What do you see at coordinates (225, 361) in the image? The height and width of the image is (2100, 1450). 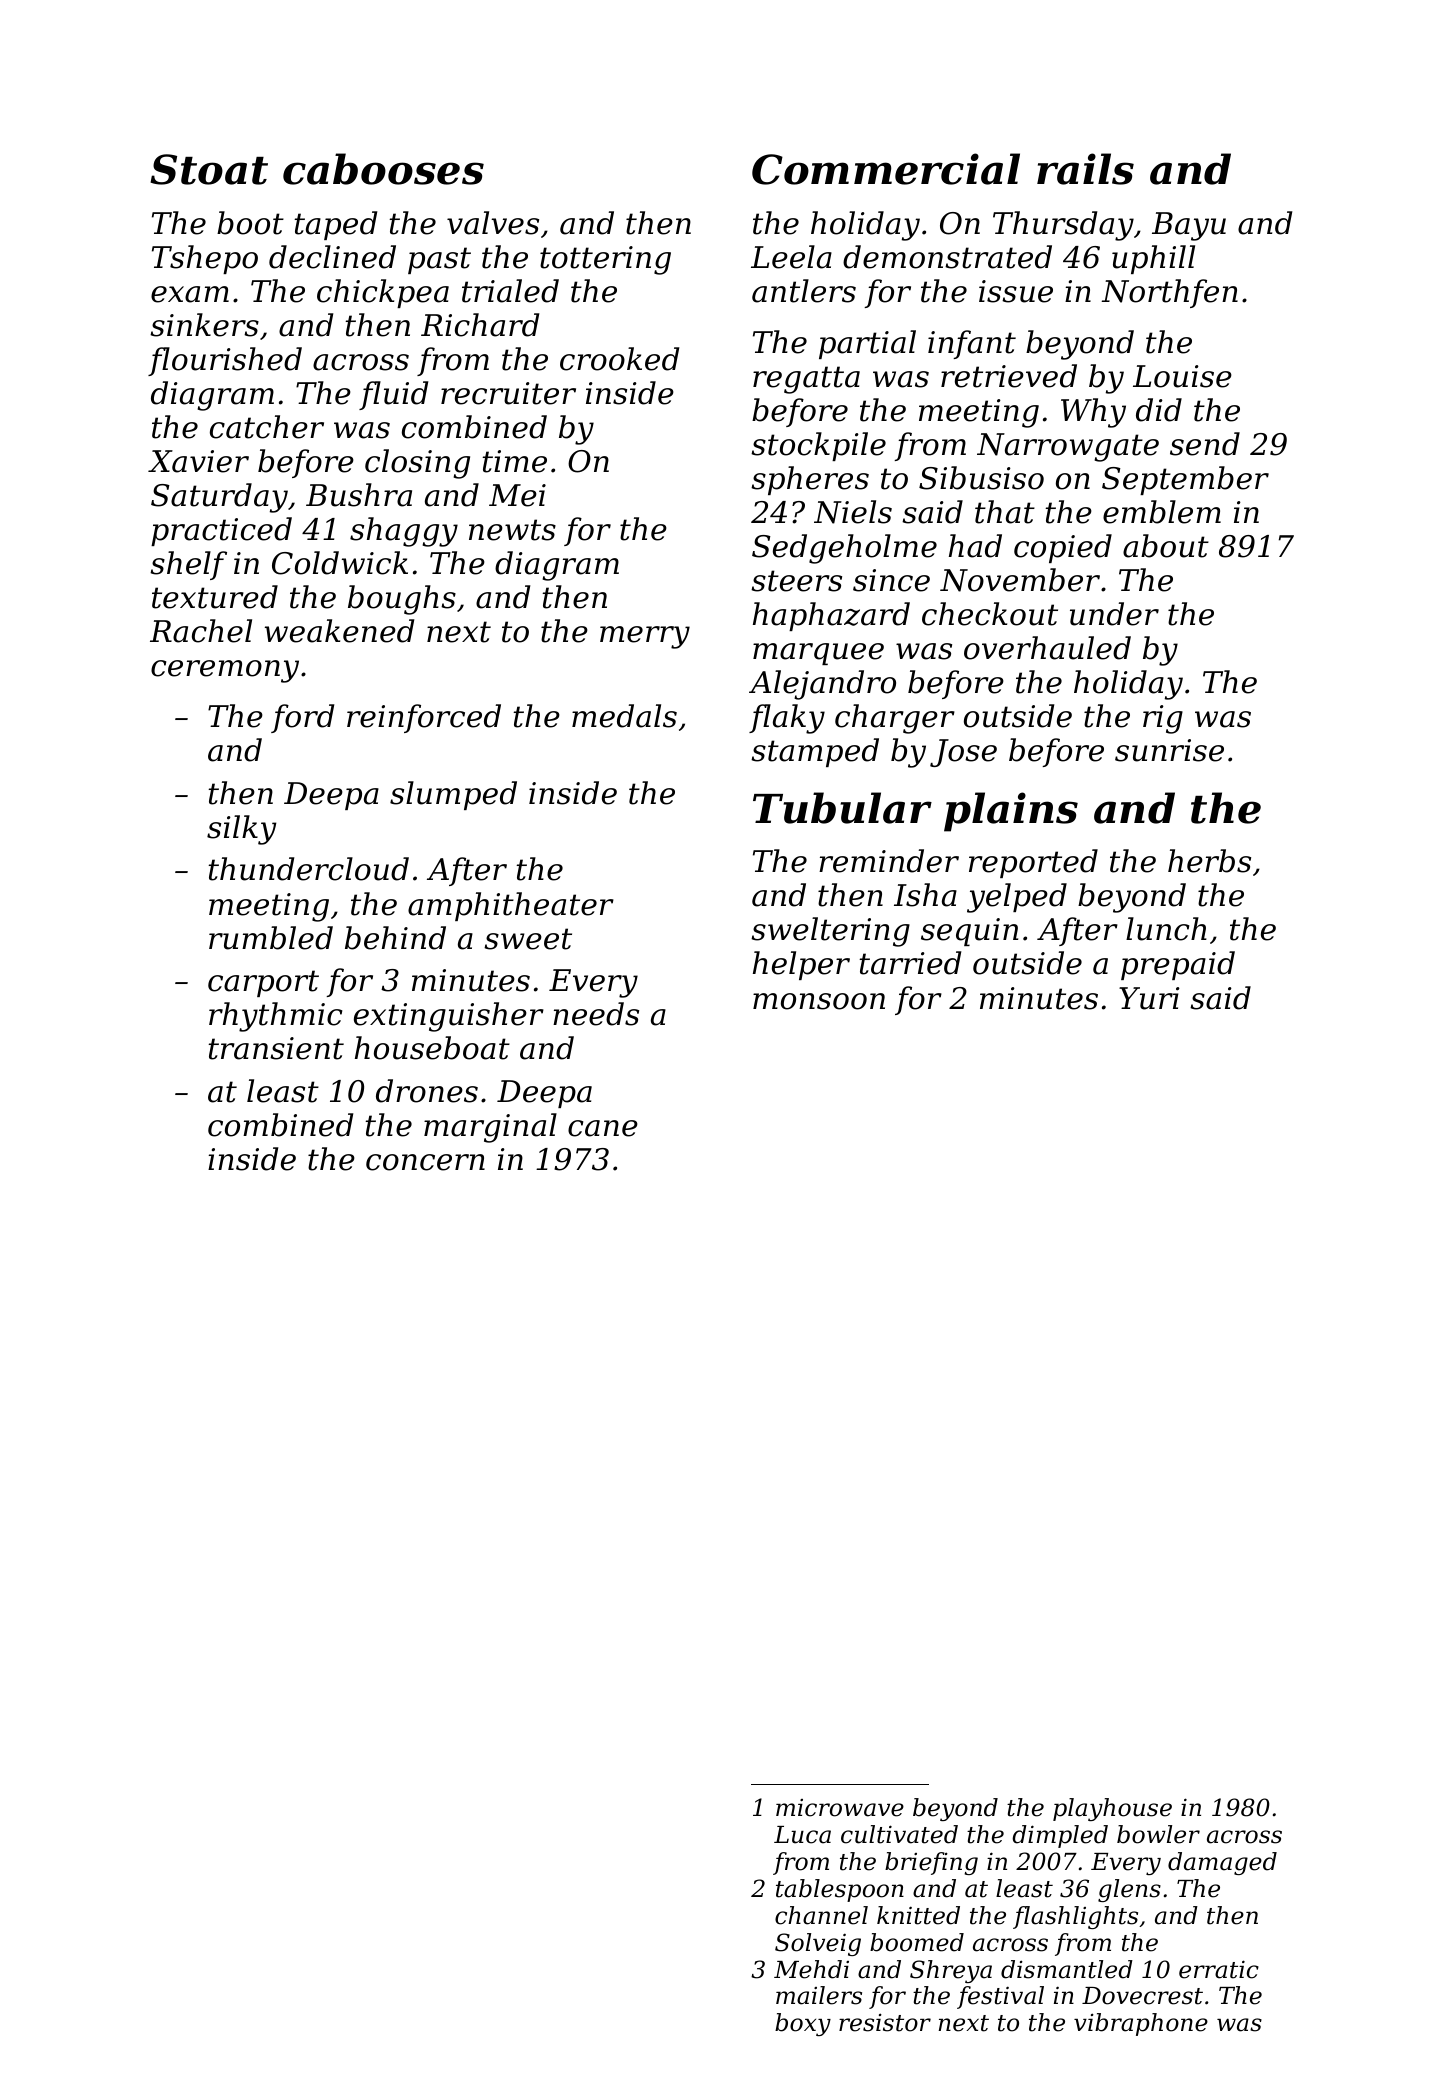 I see `flourished` at bounding box center [225, 361].
